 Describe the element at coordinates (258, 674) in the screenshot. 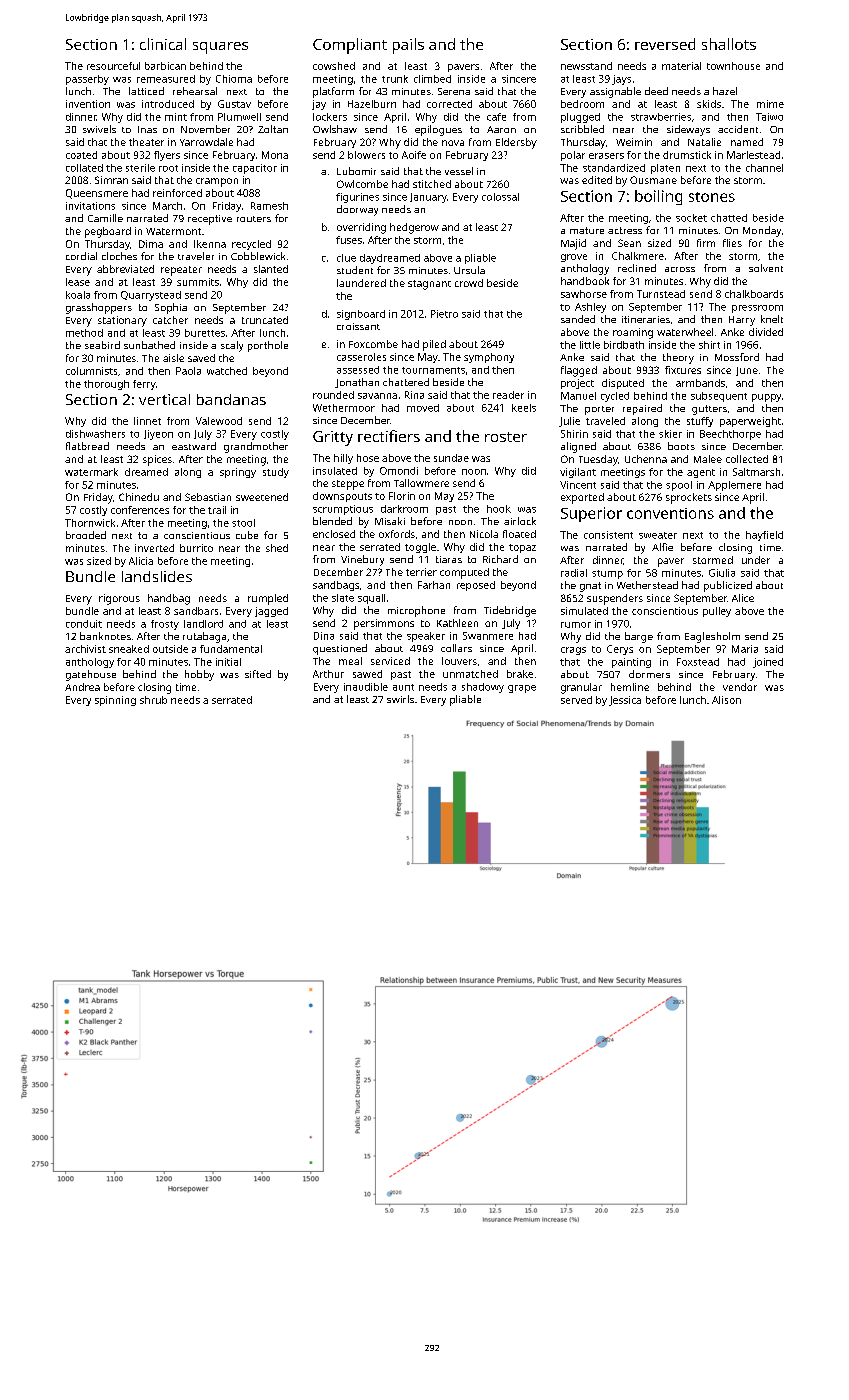

I see `sifted` at that location.
